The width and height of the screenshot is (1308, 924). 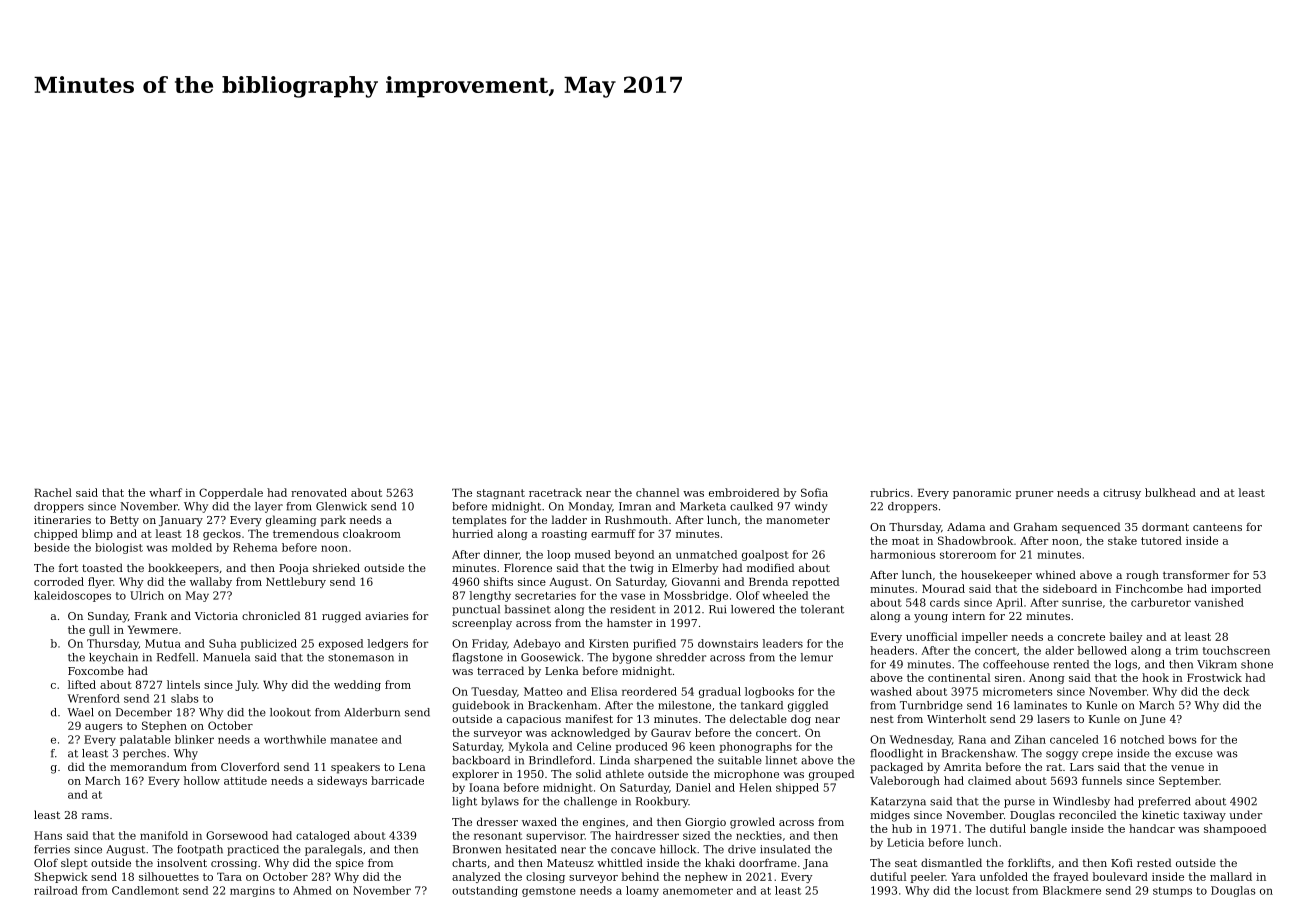 I want to click on stagnant, so click(x=501, y=494).
